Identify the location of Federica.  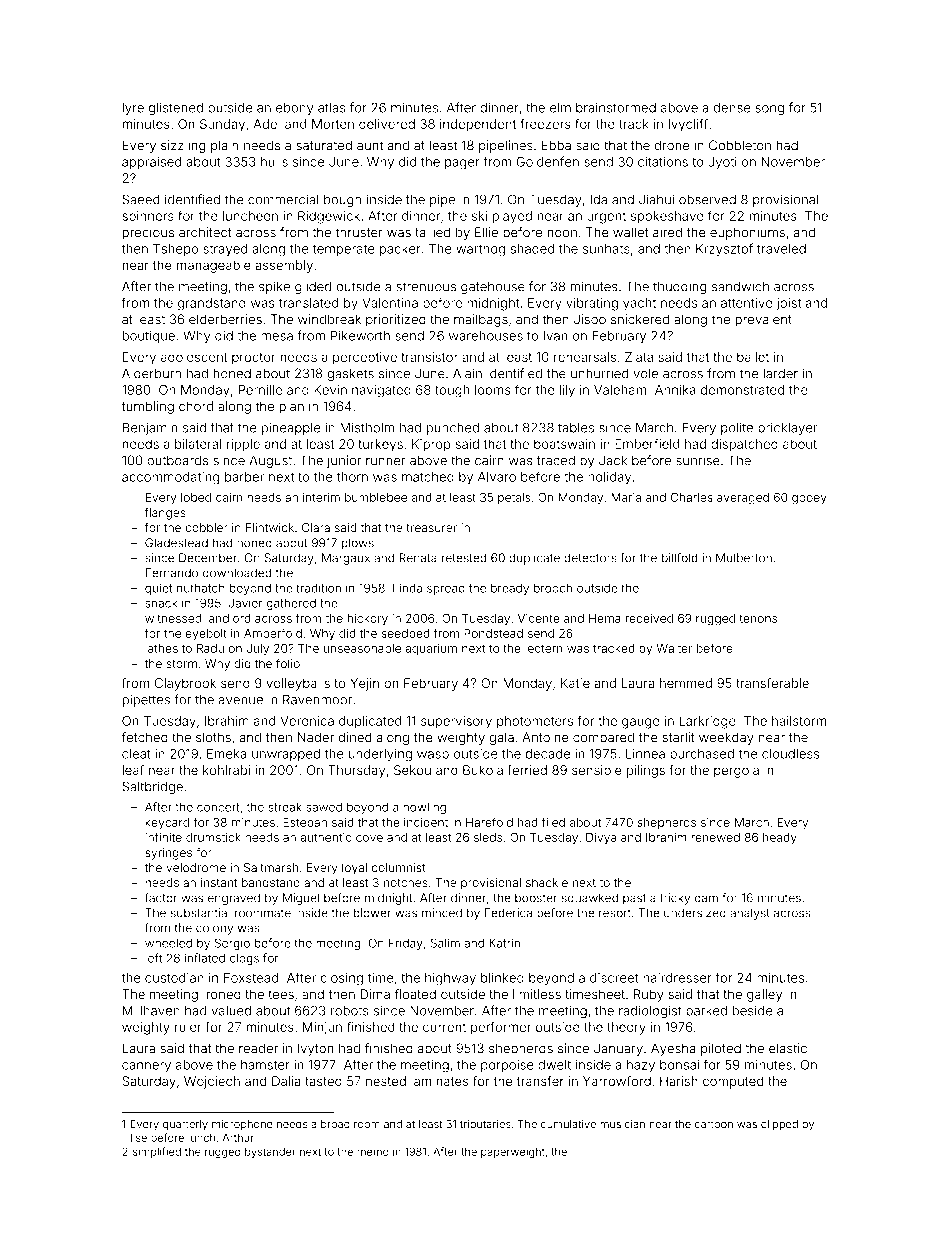
(508, 913).
